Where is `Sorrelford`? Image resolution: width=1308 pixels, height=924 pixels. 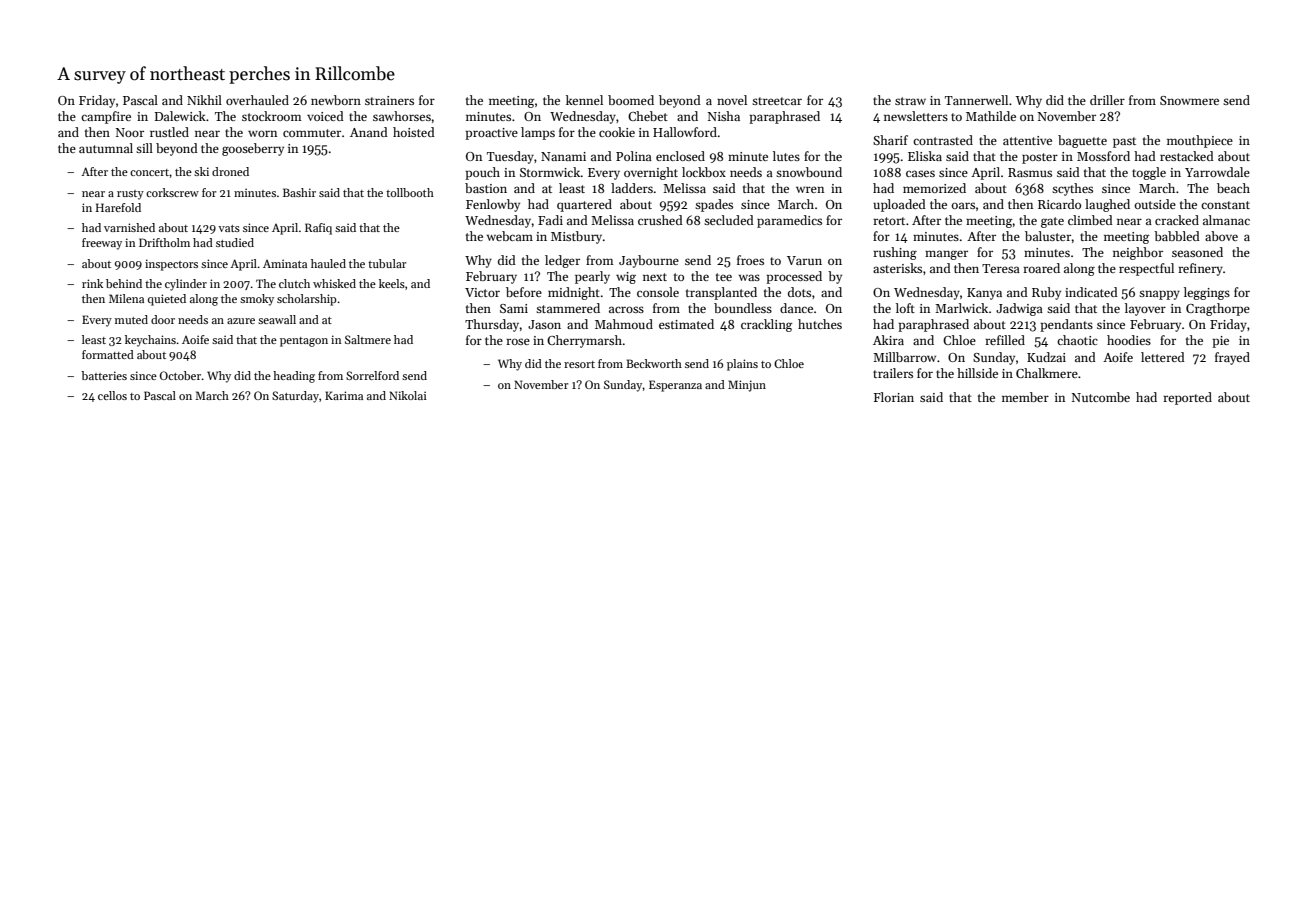 Sorrelford is located at coordinates (372, 375).
